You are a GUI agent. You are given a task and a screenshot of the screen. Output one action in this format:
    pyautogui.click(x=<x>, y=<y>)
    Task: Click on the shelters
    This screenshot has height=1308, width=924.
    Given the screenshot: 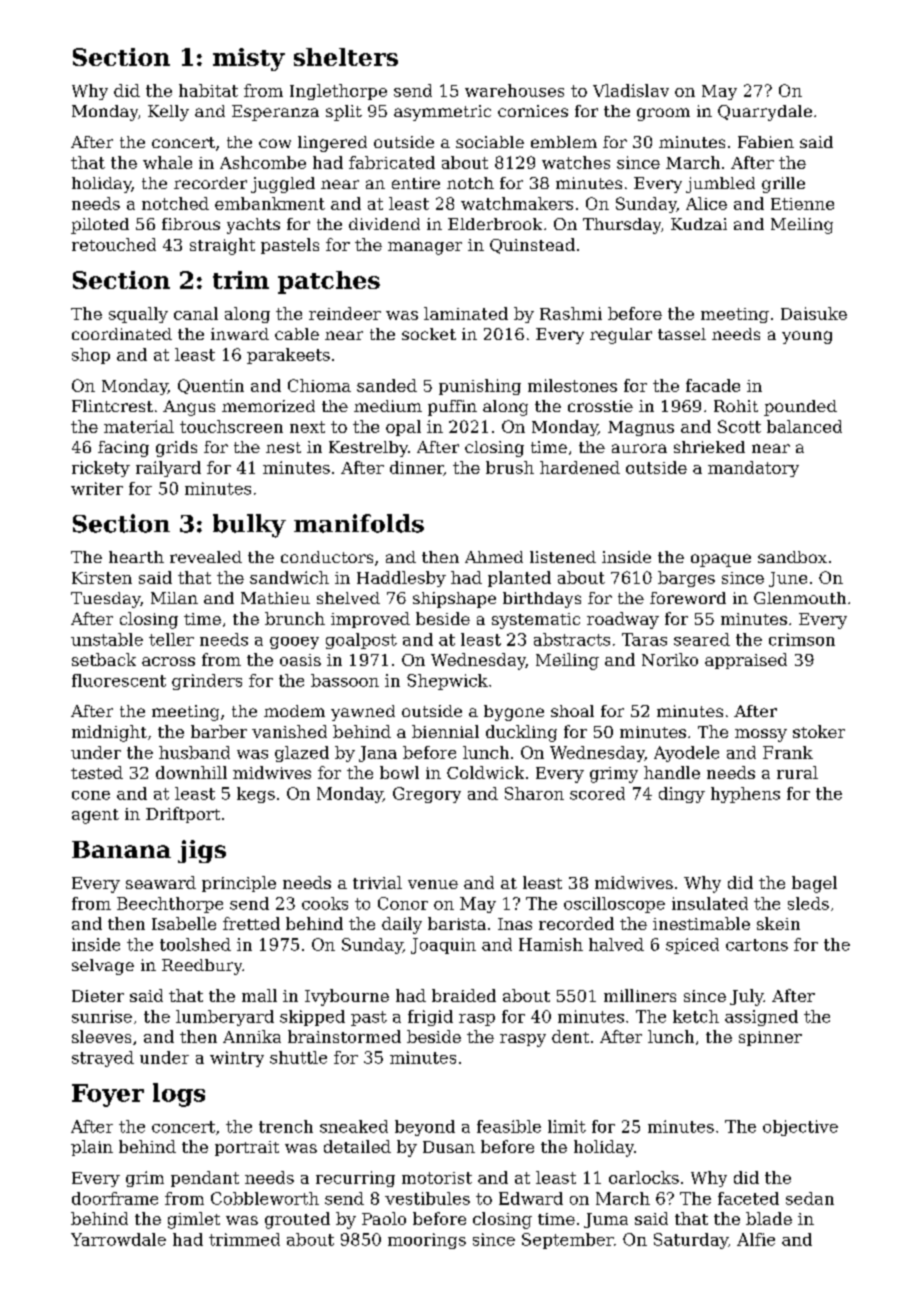 What is the action you would take?
    pyautogui.click(x=346, y=57)
